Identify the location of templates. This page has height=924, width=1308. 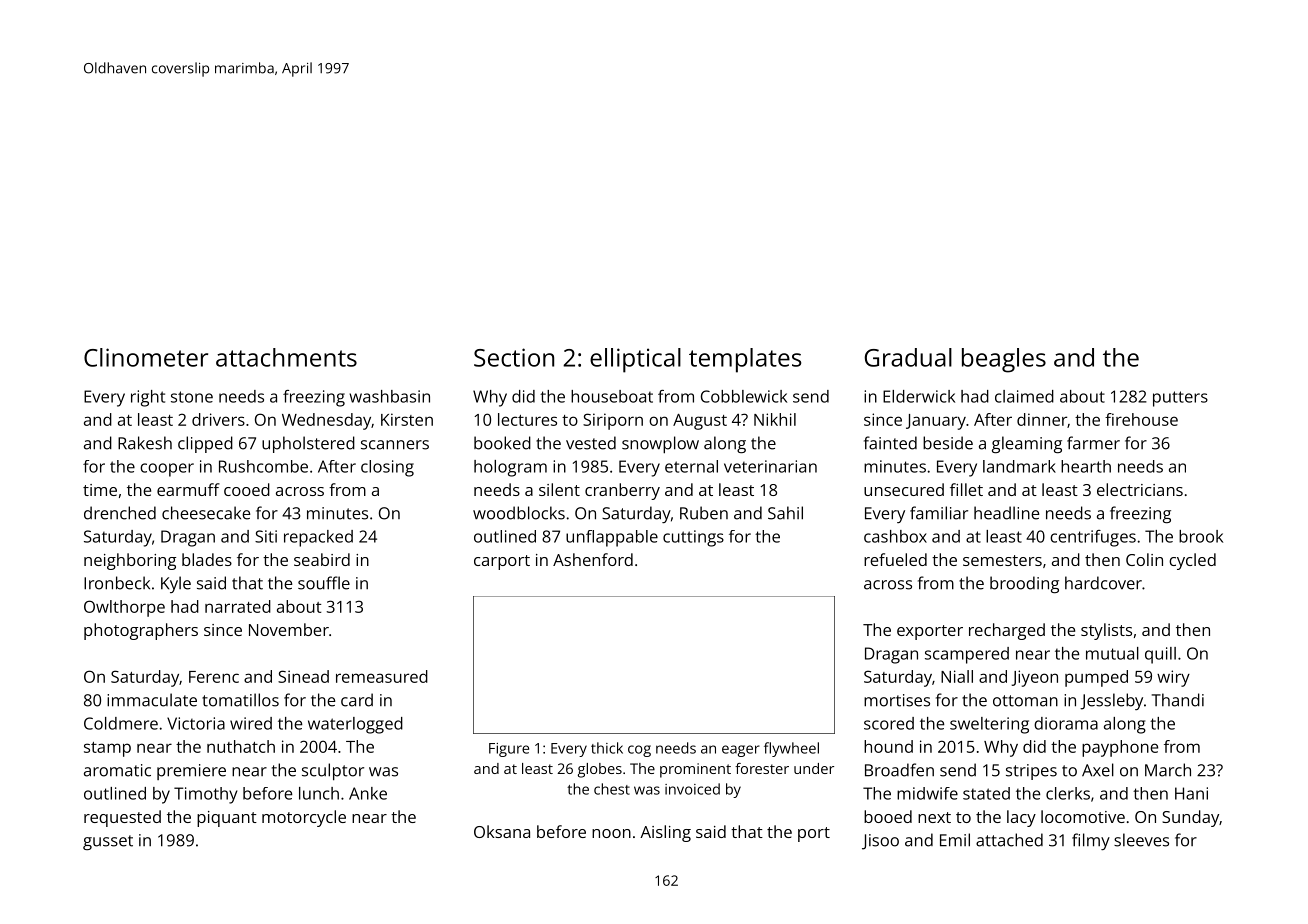
(745, 360).
